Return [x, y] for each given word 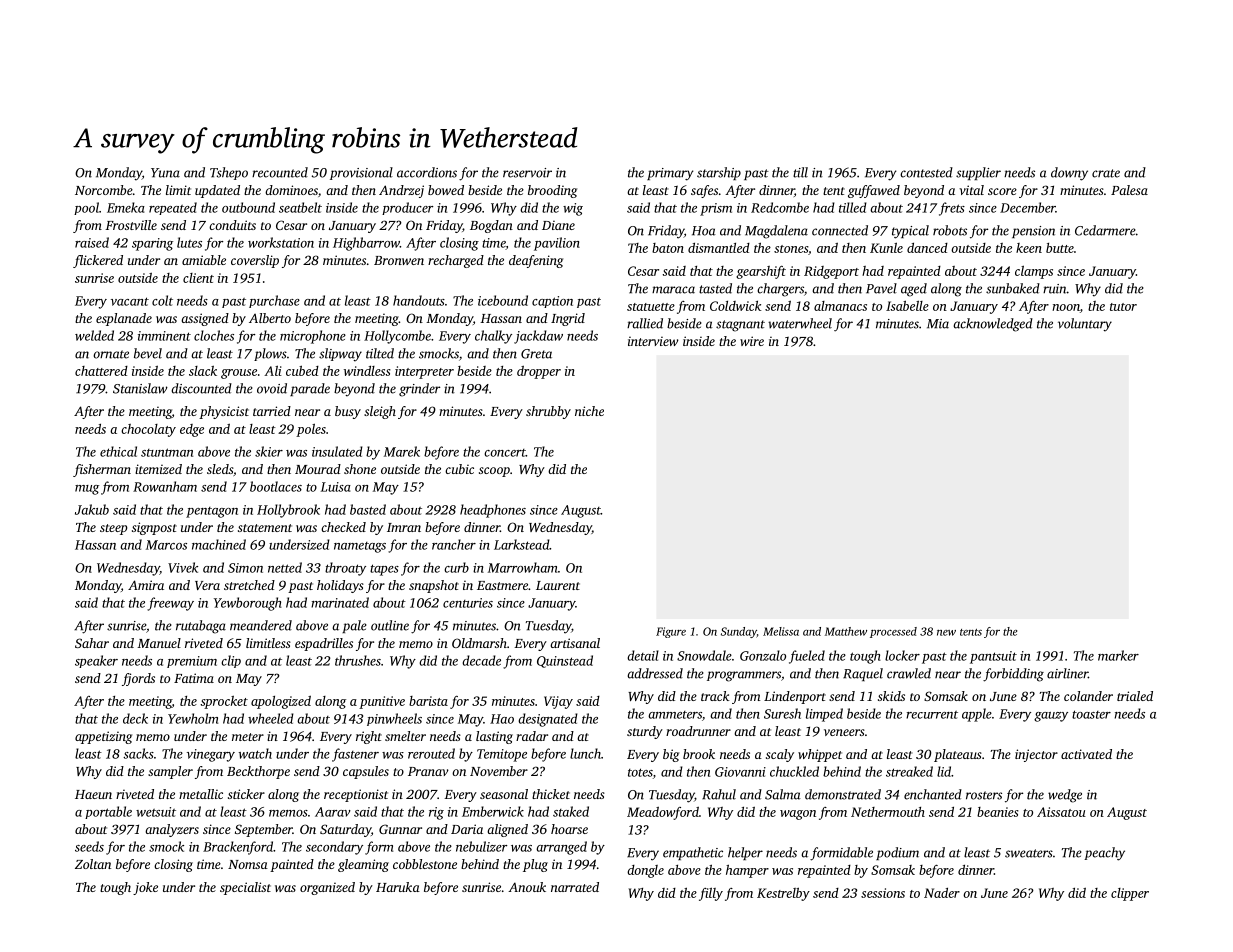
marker [1118, 655]
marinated [340, 602]
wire [752, 341]
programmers [744, 676]
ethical [118, 451]
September [264, 830]
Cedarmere [1105, 230]
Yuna [165, 173]
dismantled [719, 248]
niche [589, 411]
